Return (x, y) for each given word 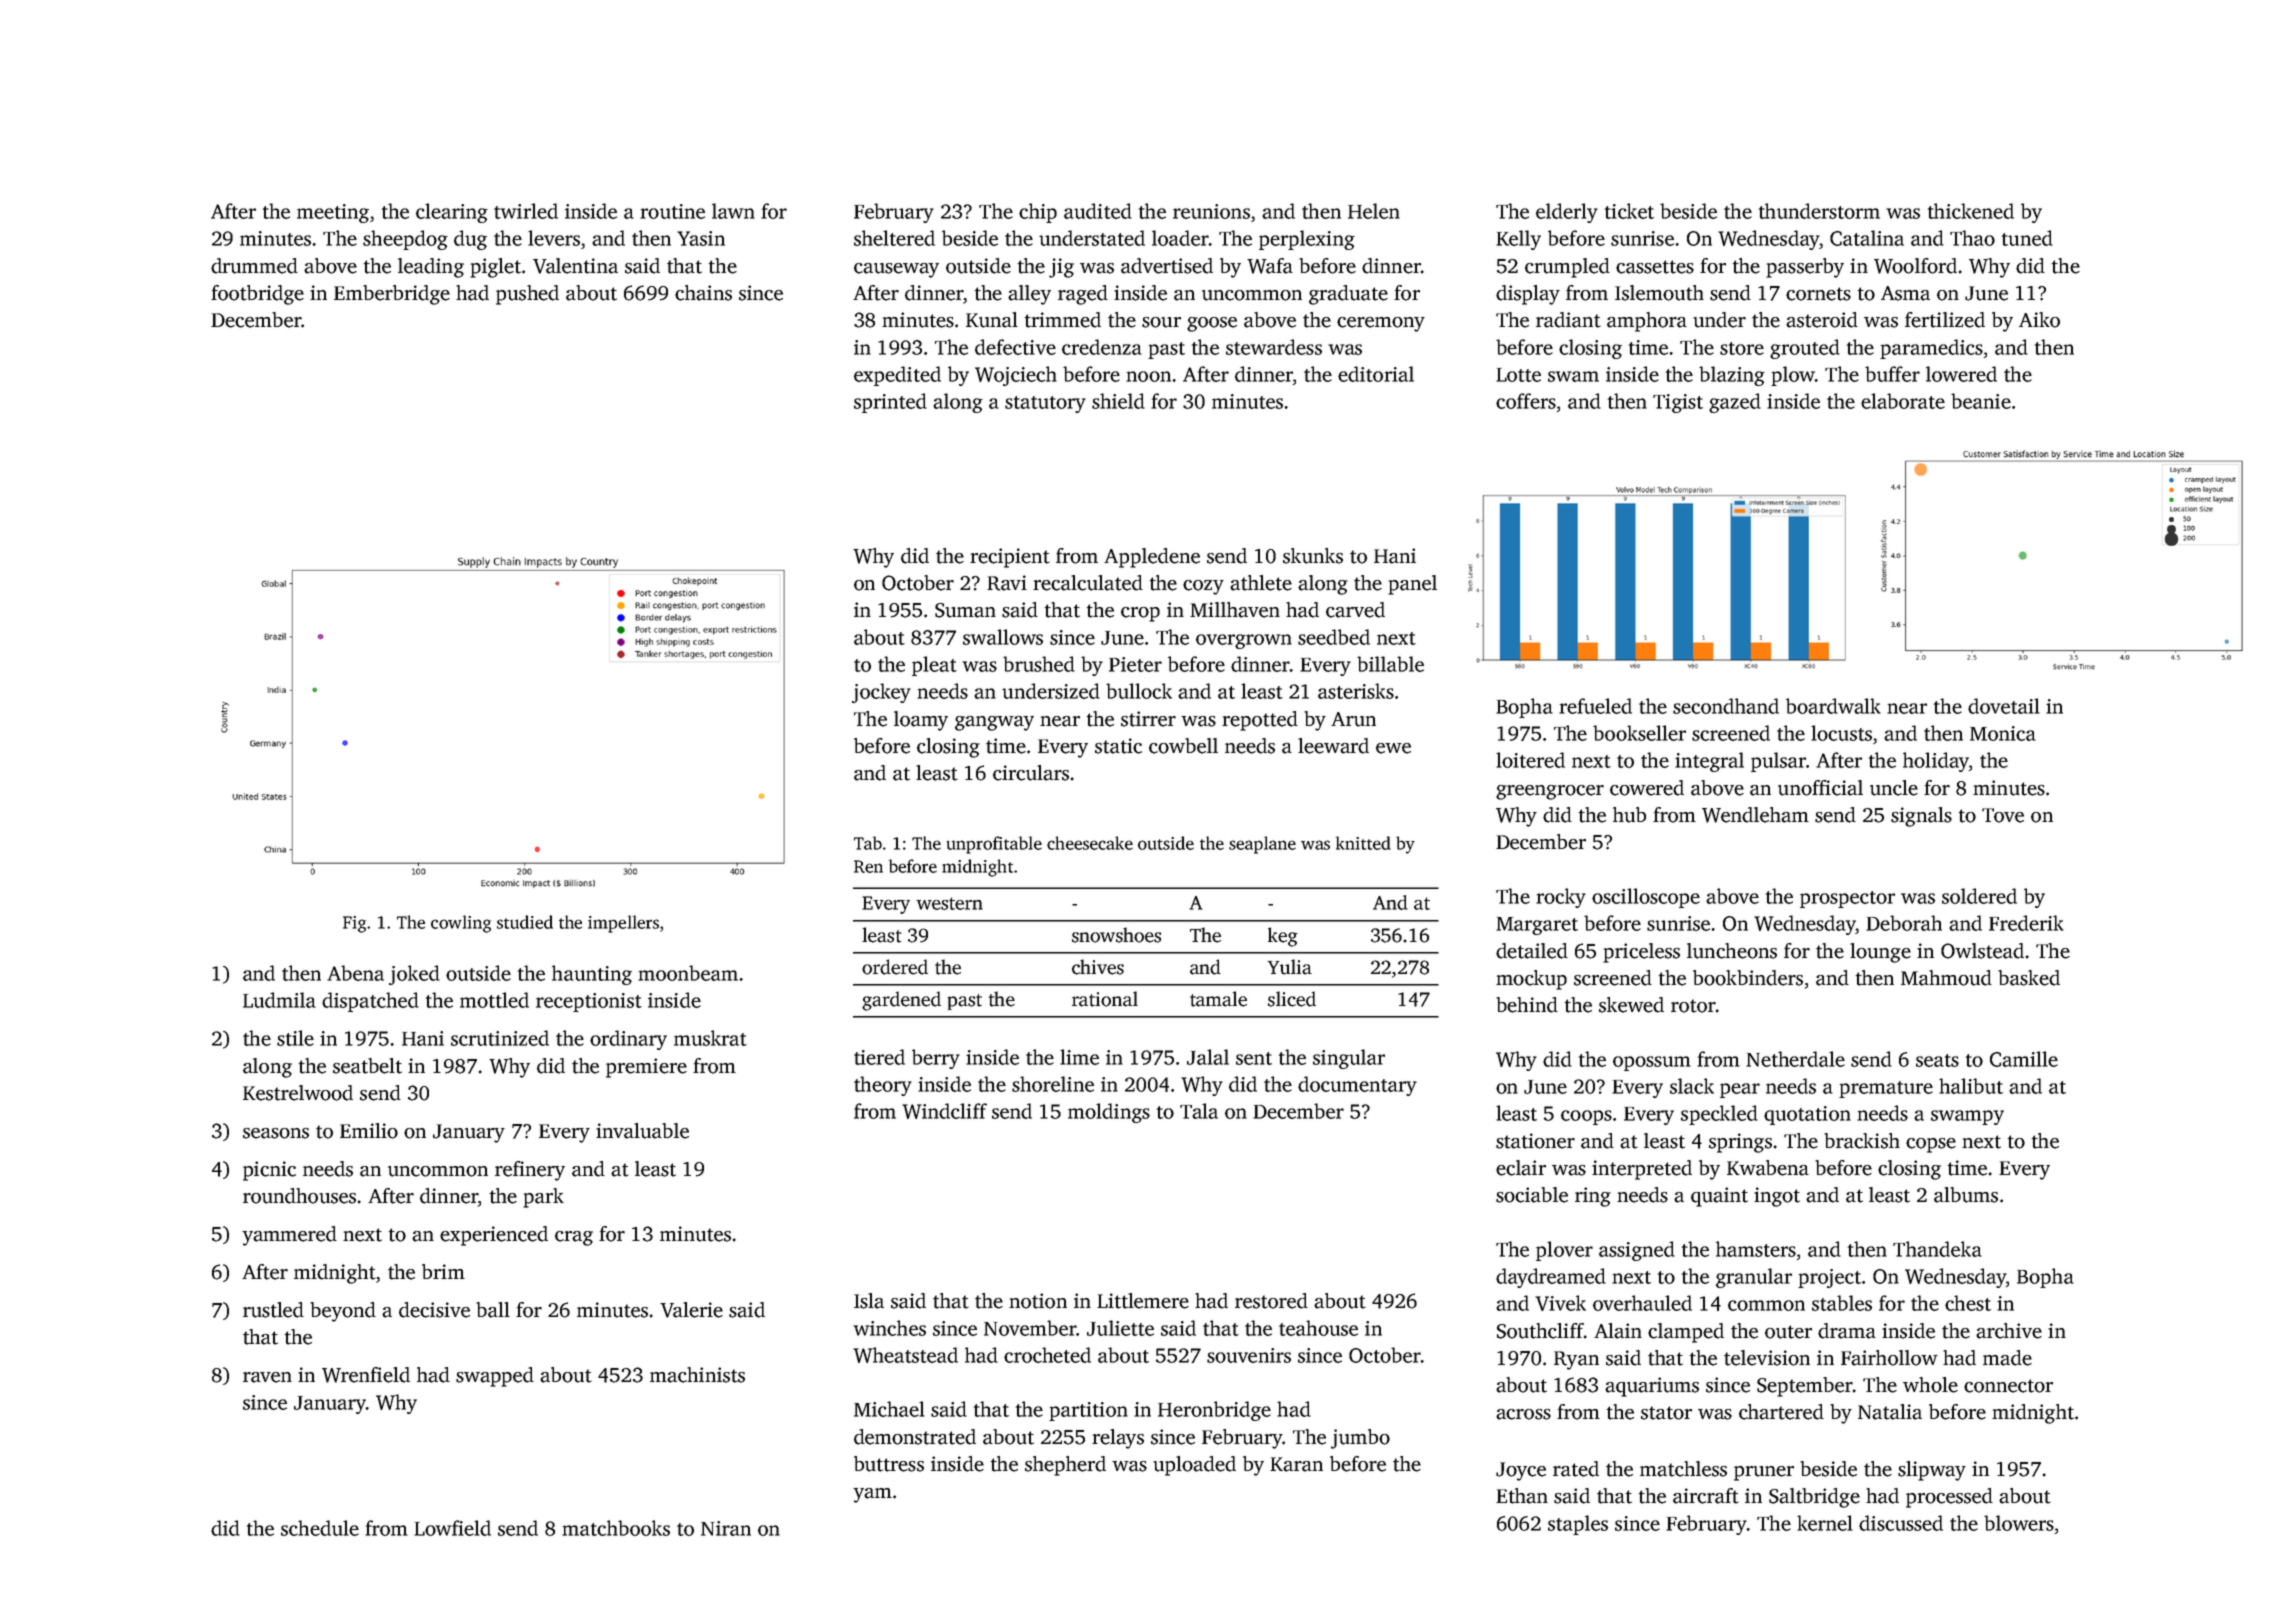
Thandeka (1937, 1249)
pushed (527, 295)
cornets (1818, 294)
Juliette (1120, 1328)
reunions (1211, 211)
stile (295, 1038)
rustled (273, 1310)
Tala (1199, 1111)
